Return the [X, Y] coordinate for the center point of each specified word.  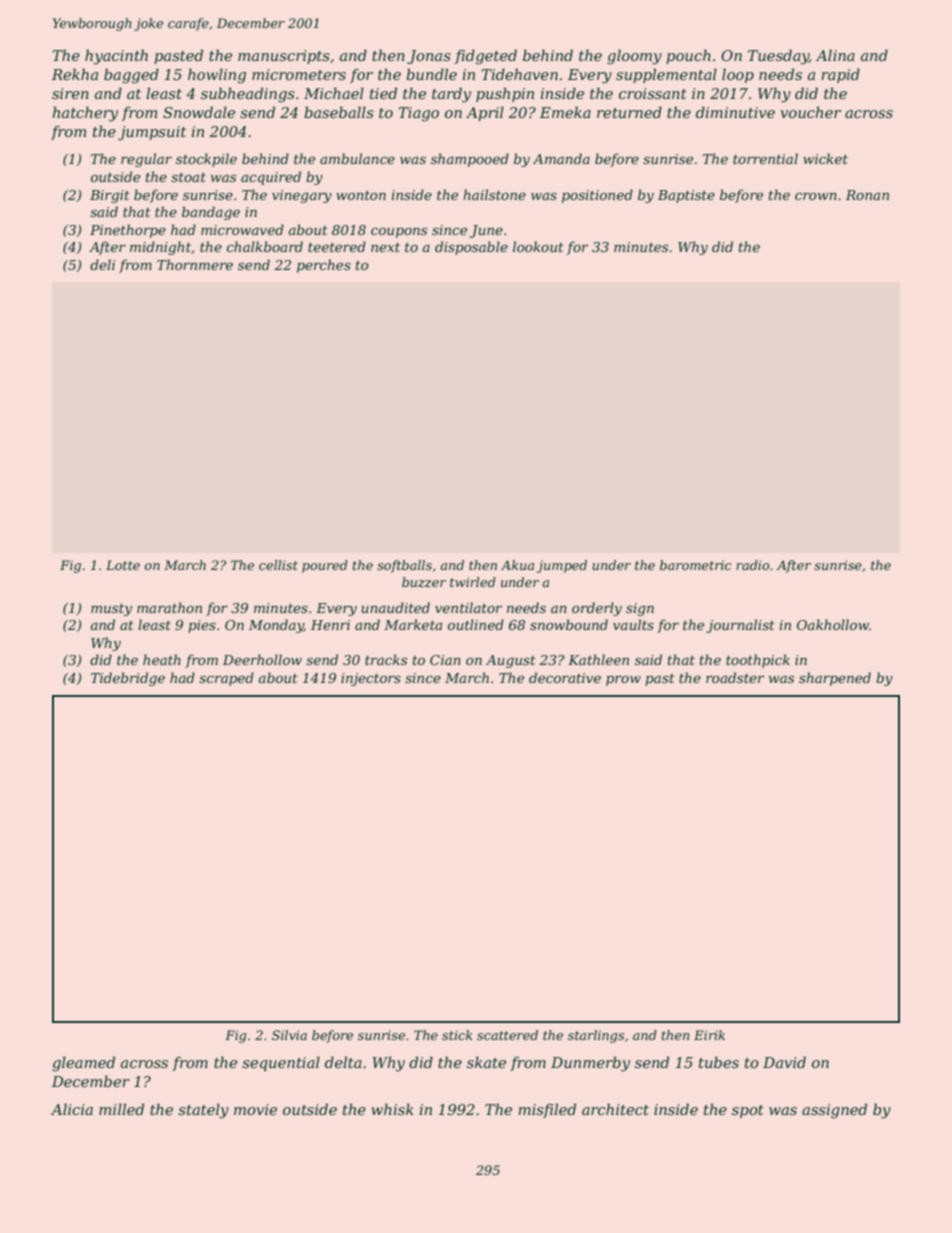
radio [753, 565]
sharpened [835, 679]
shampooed [470, 160]
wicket [825, 158]
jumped [562, 566]
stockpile [206, 160]
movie [255, 1109]
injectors [371, 679]
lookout [538, 246]
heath [162, 659]
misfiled [547, 1110]
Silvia [289, 1035]
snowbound [569, 624]
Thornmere [195, 264]
